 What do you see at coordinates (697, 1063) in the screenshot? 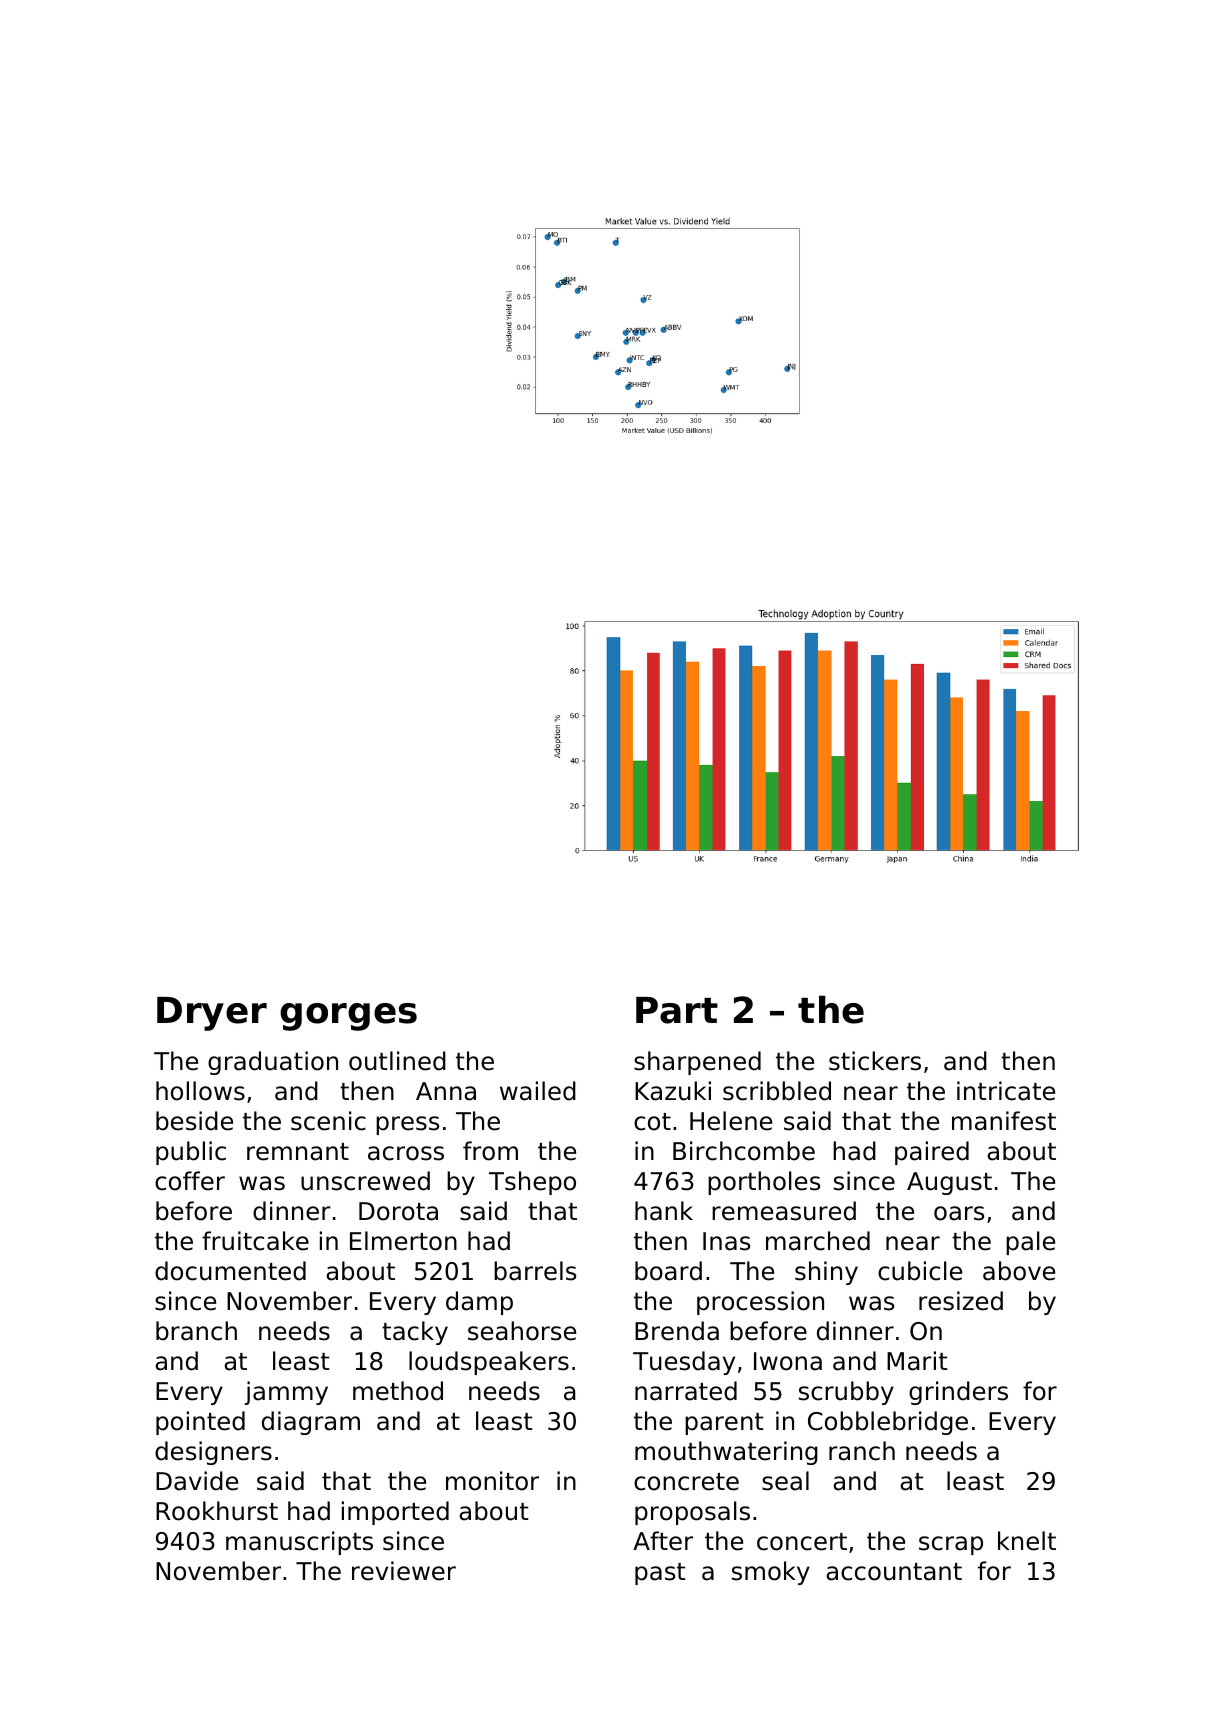
I see `sharpened` at bounding box center [697, 1063].
